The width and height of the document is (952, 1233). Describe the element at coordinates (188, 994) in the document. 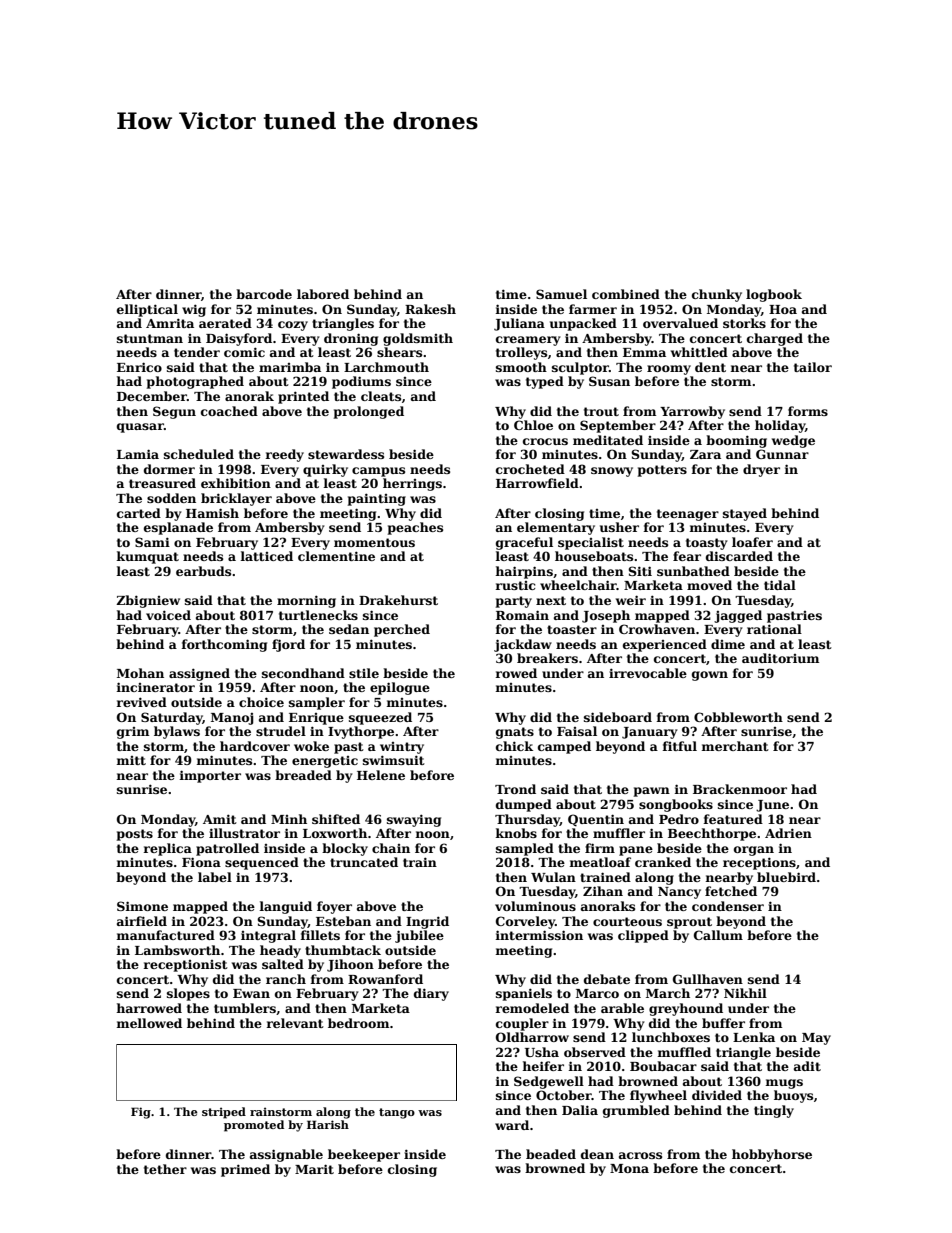

I see `slopes` at that location.
